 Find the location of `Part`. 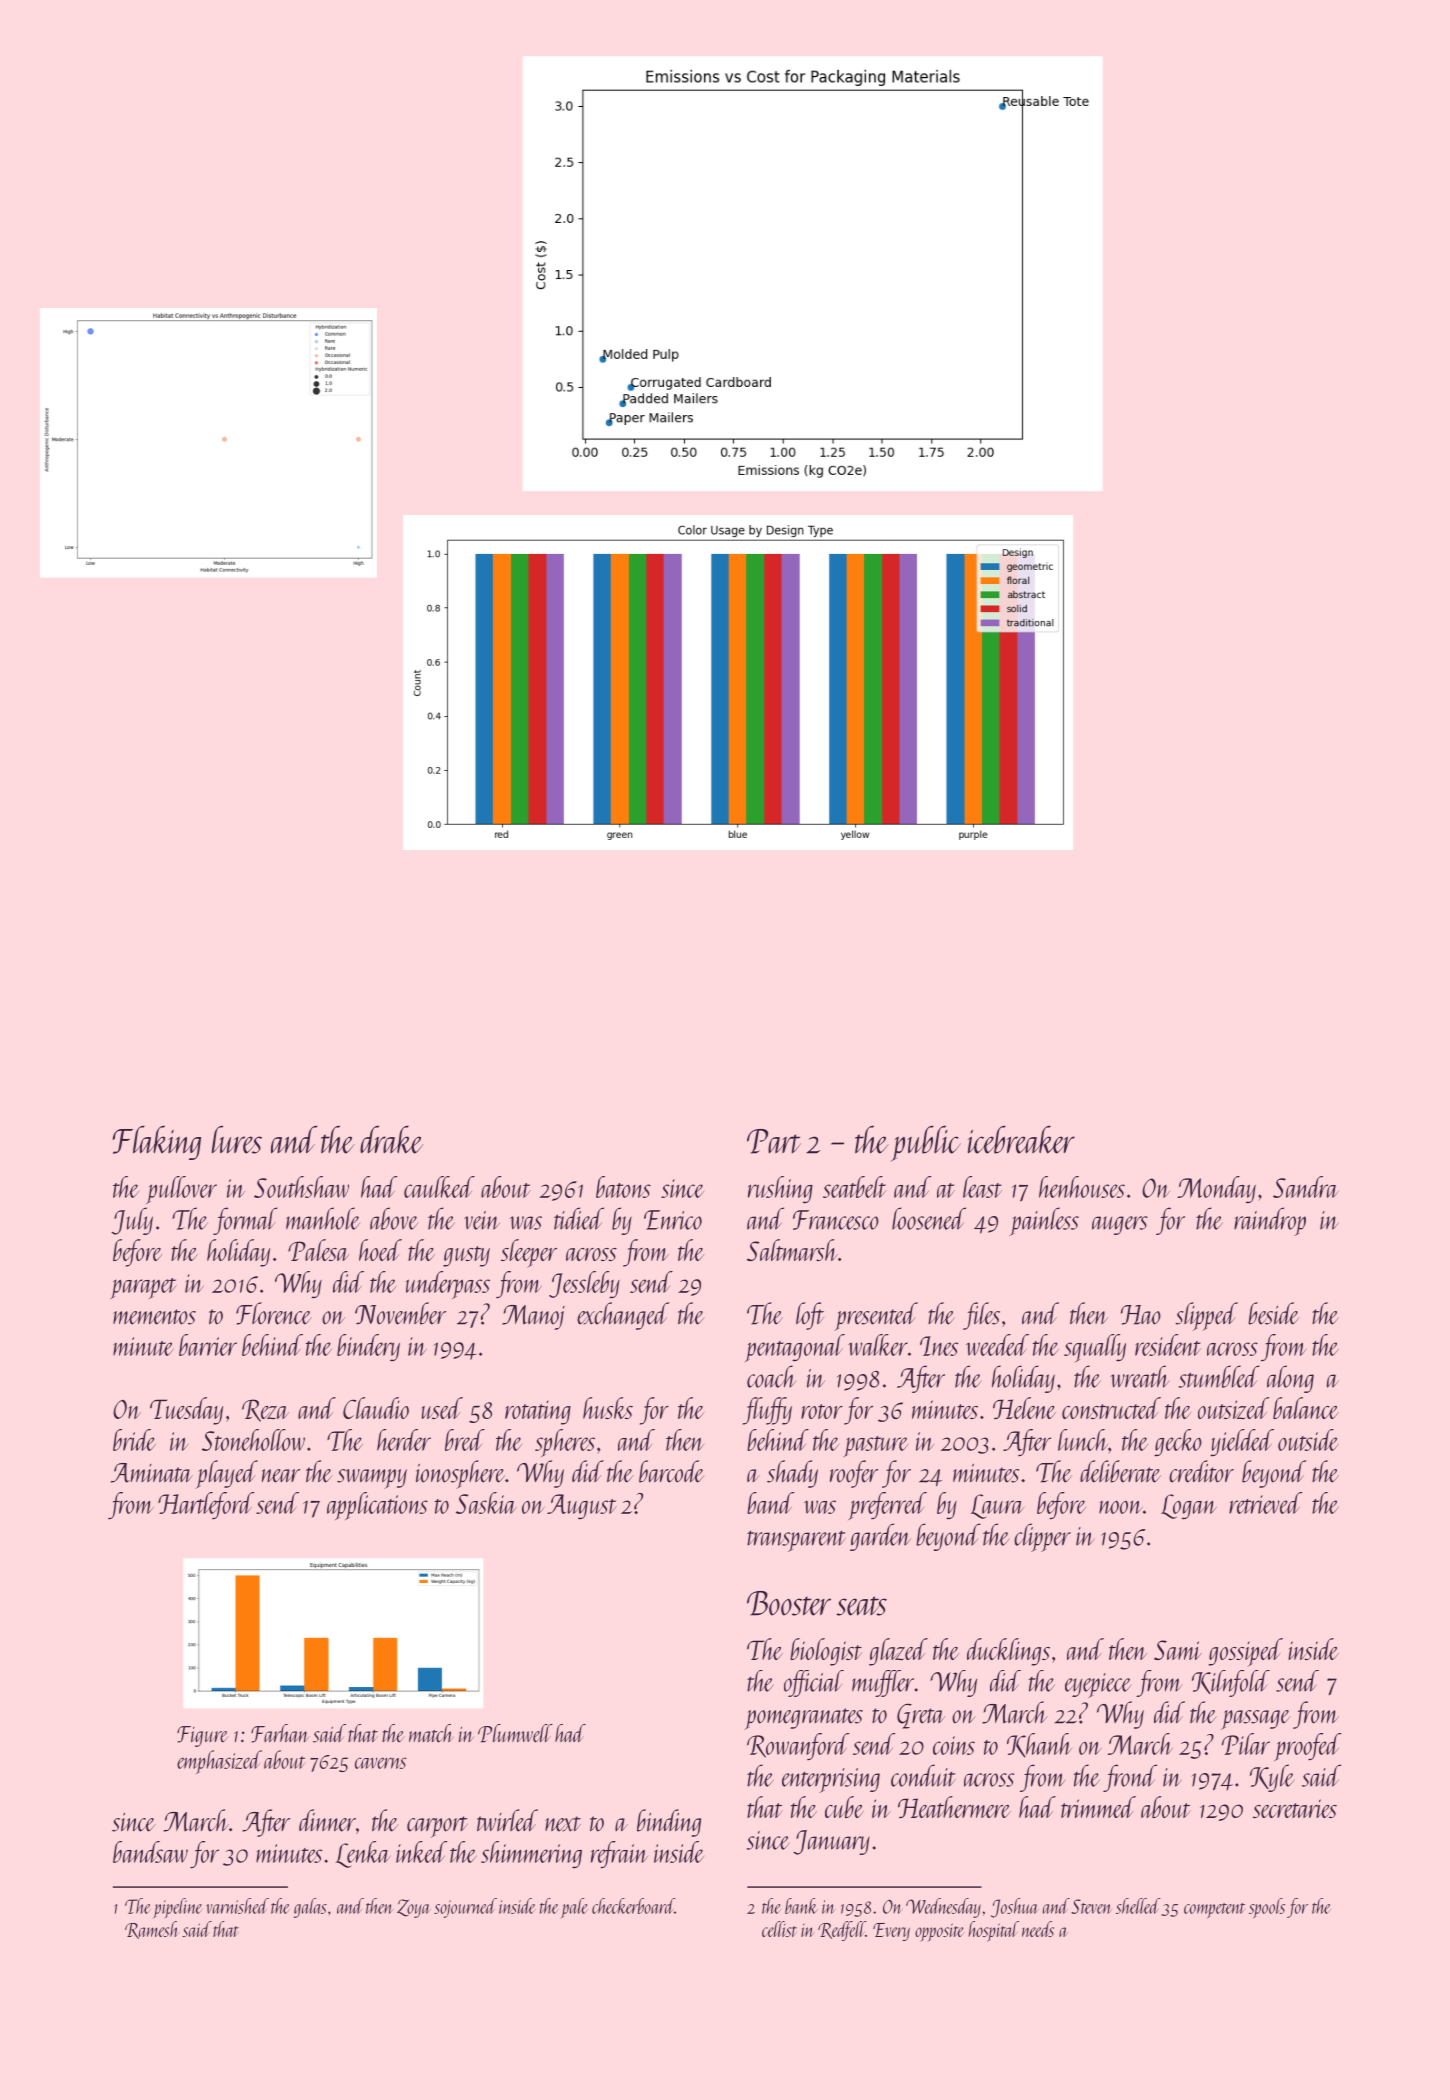

Part is located at coordinates (774, 1141).
